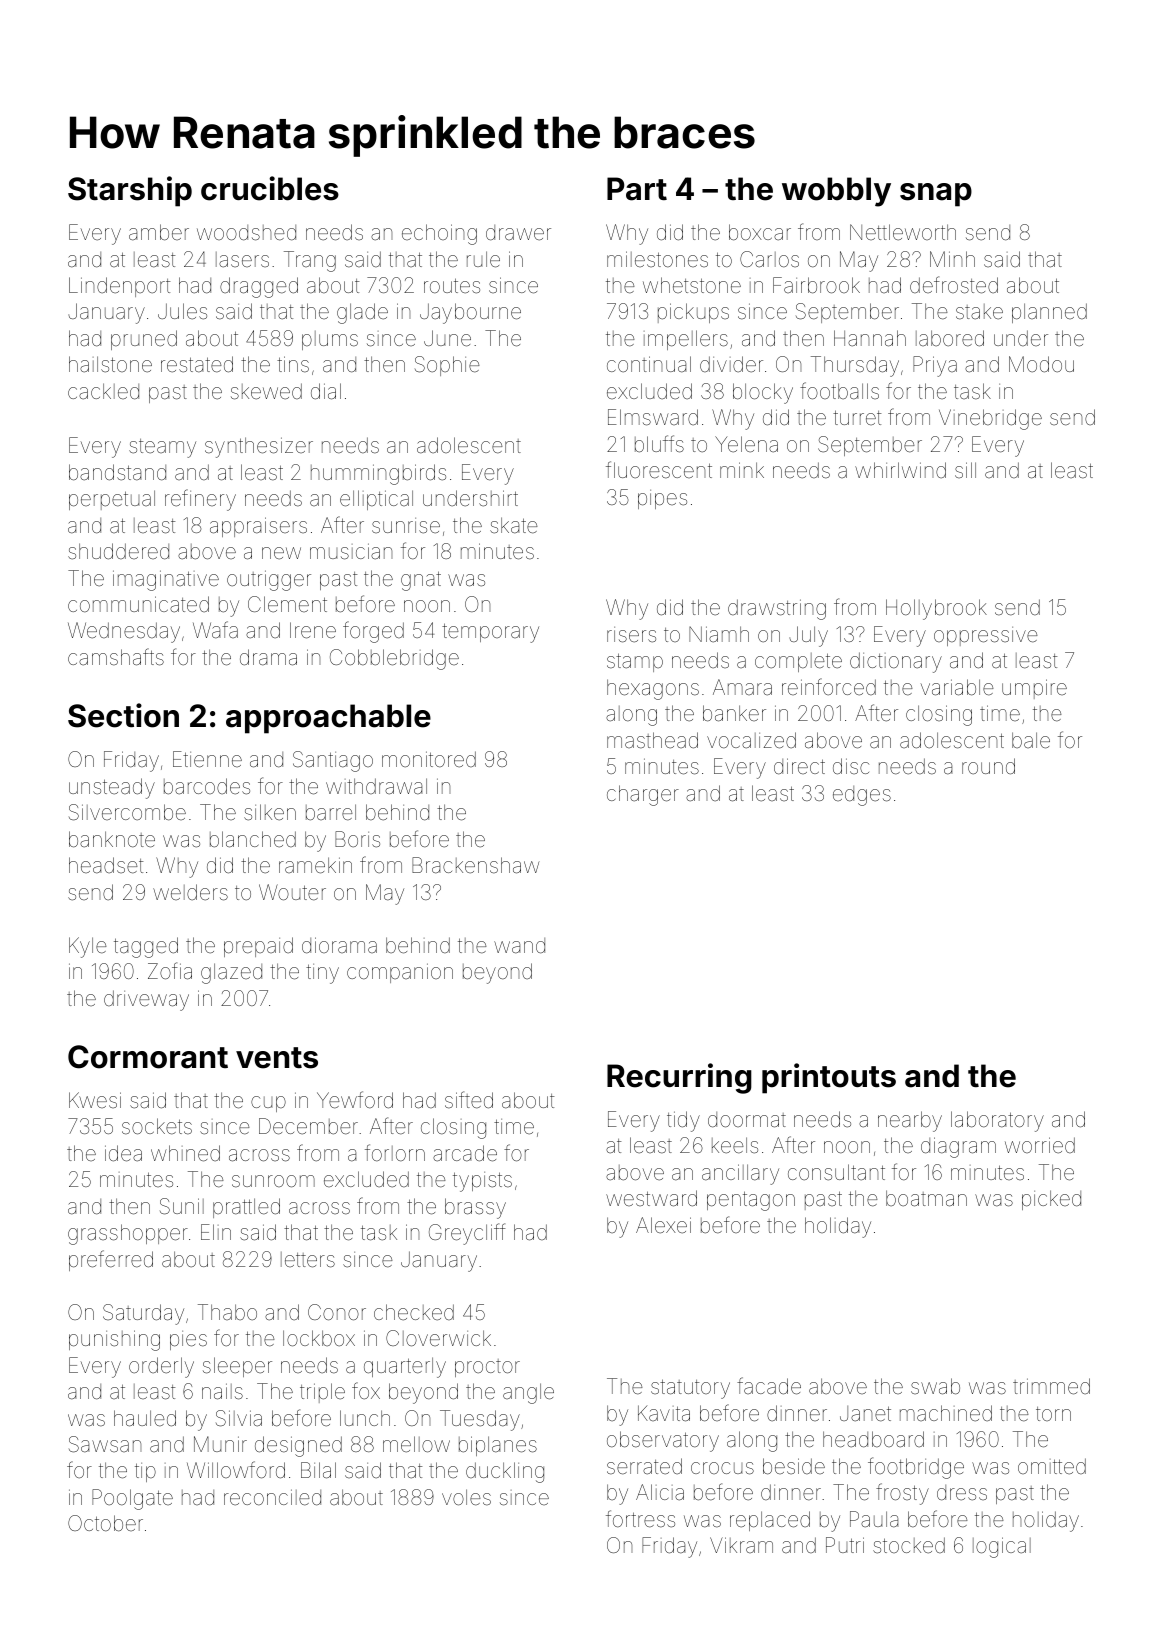 Image resolution: width=1164 pixels, height=1647 pixels. I want to click on risers, so click(631, 635).
